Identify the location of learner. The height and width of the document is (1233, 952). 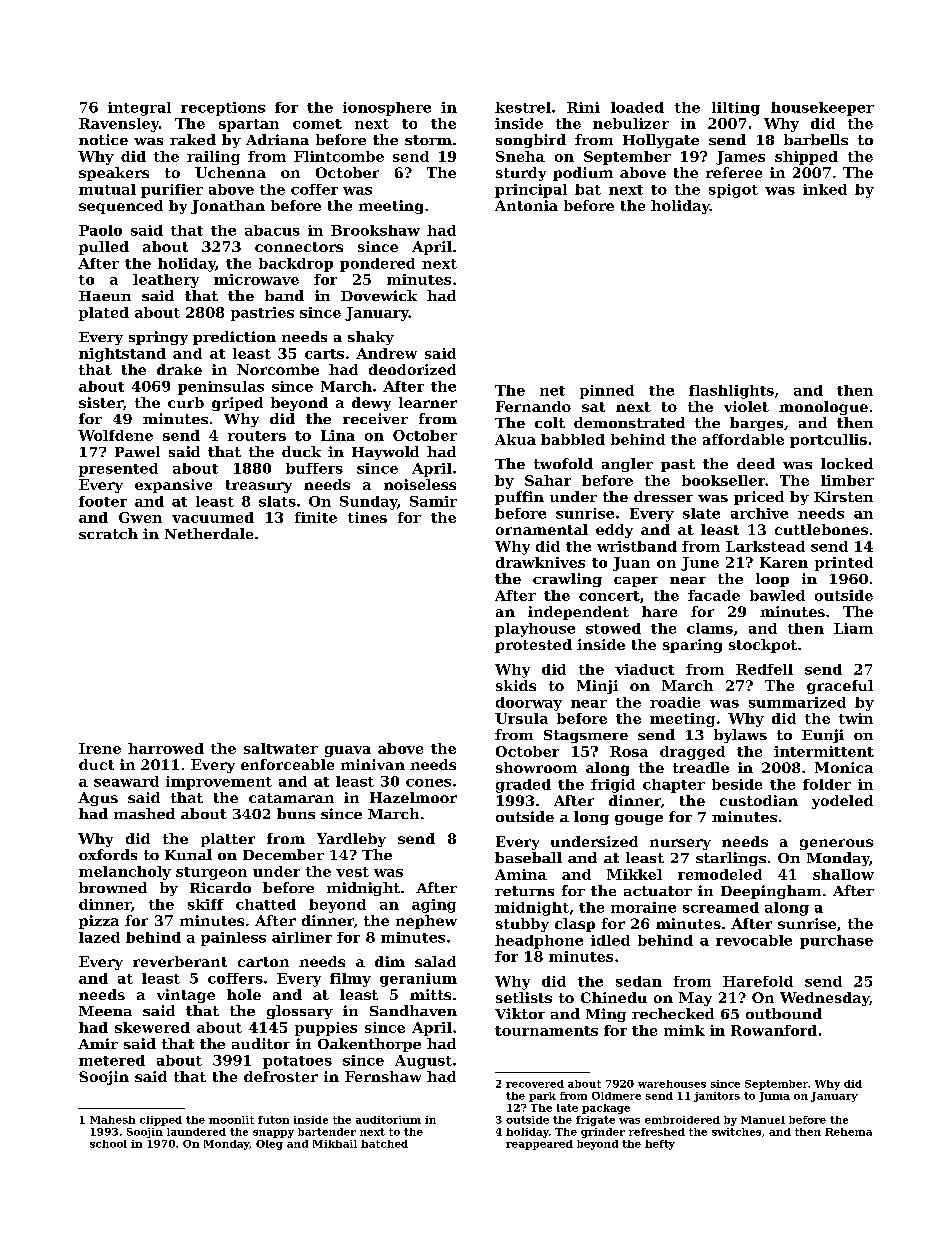
(428, 402).
